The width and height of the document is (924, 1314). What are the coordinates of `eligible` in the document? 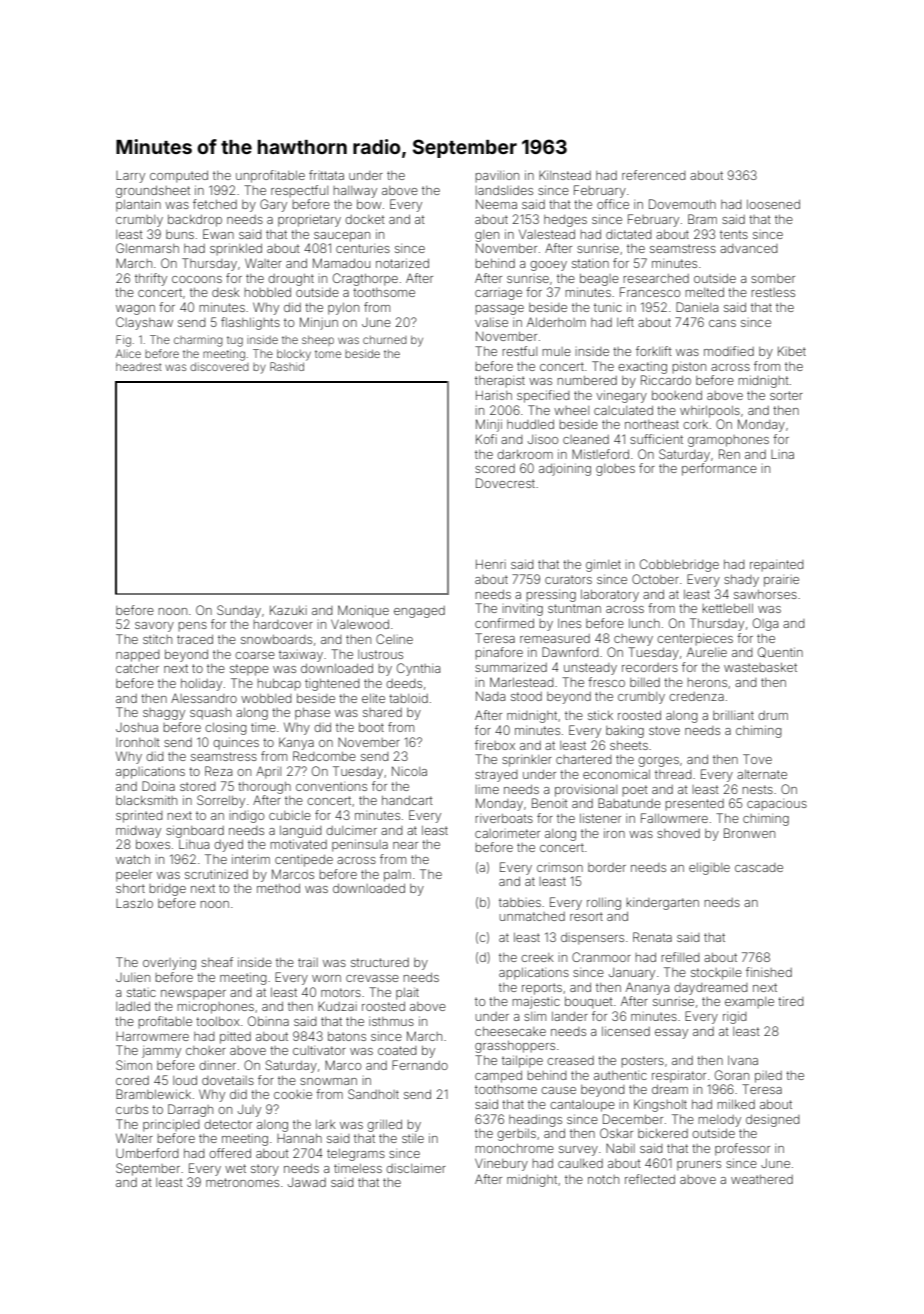 It's located at (709, 868).
